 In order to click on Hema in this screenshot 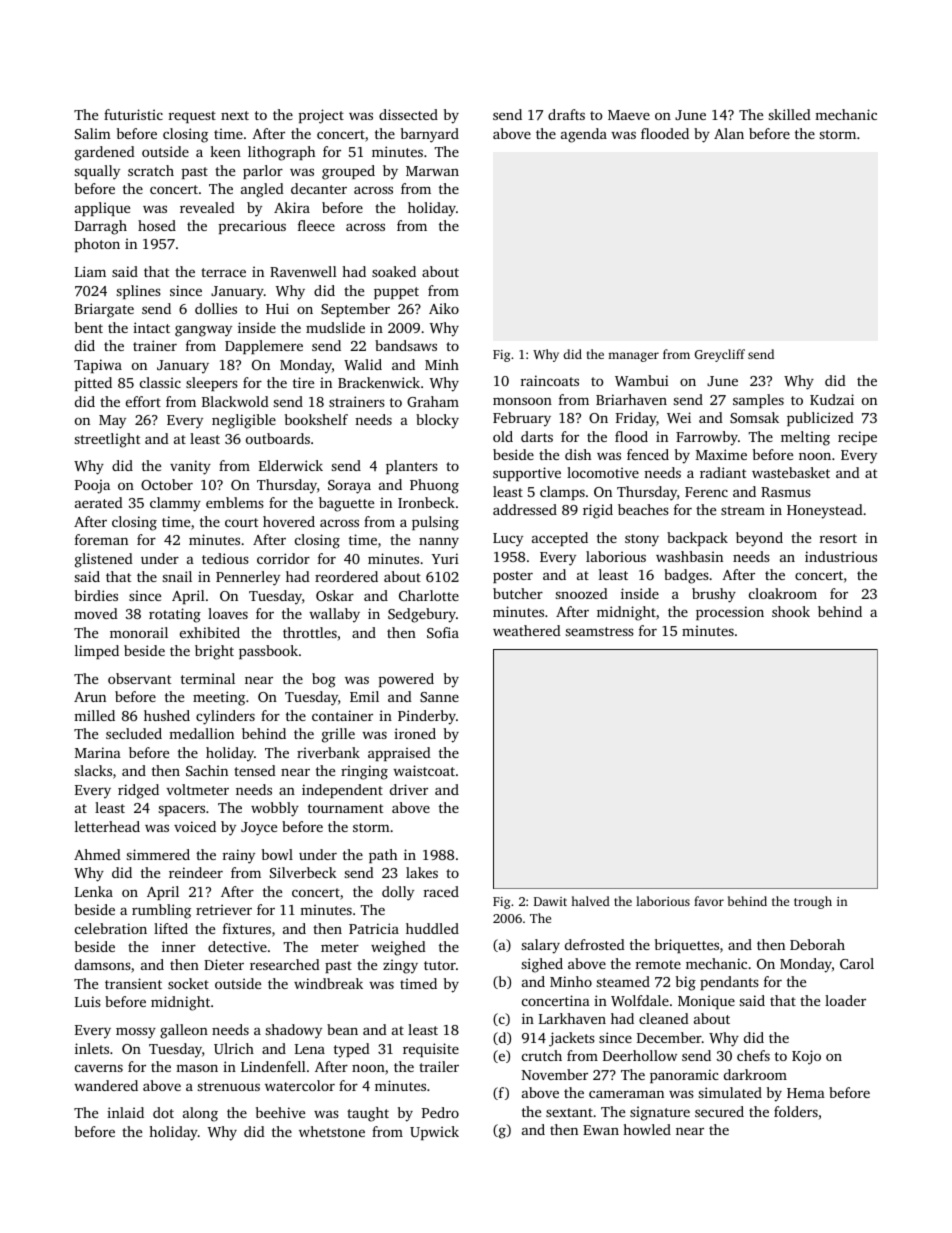, I will do `click(806, 1093)`.
